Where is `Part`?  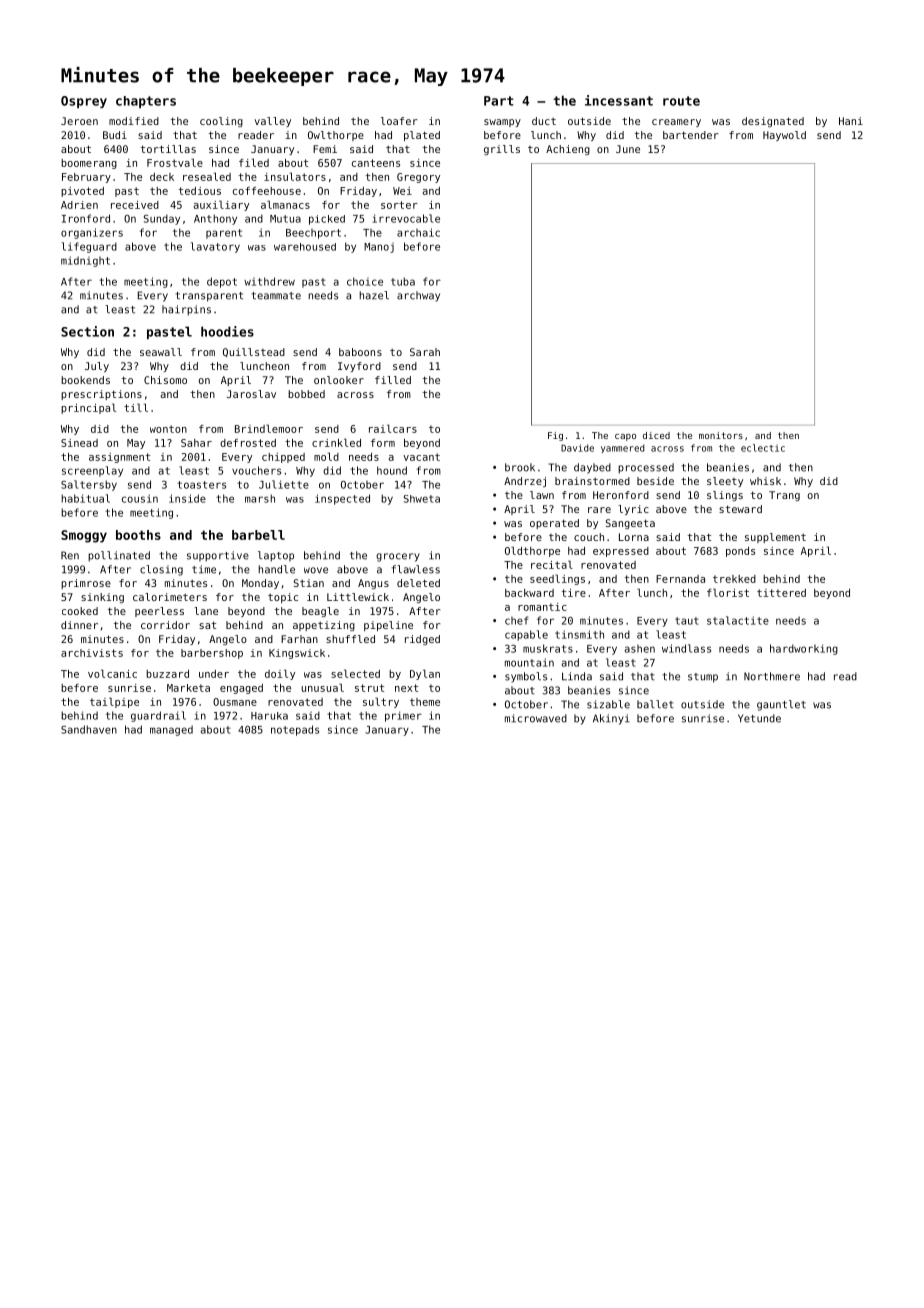 Part is located at coordinates (498, 101).
